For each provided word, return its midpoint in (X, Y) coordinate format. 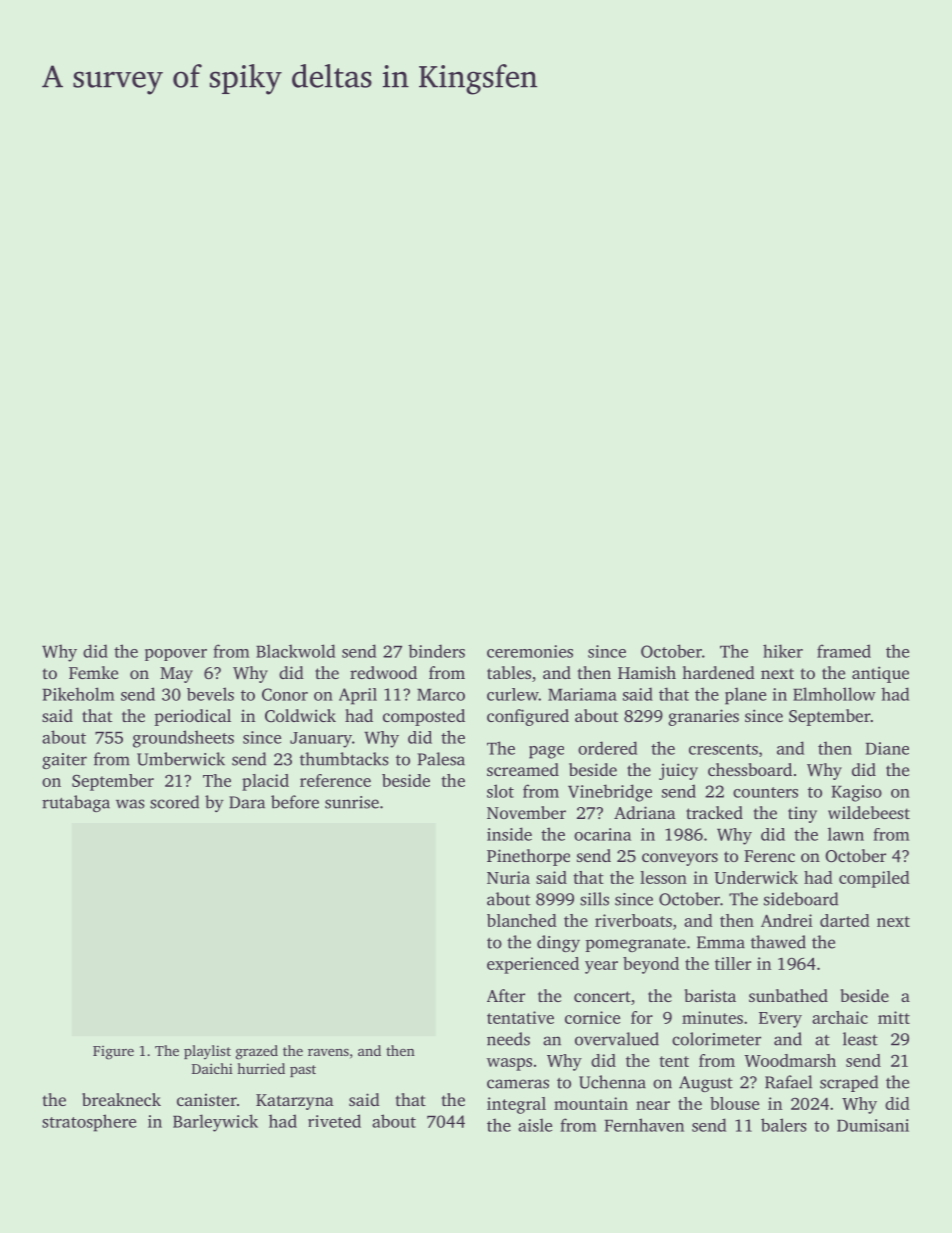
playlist (207, 1052)
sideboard (801, 899)
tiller (733, 963)
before (295, 802)
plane (745, 696)
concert (602, 996)
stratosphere (89, 1123)
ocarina (602, 834)
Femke (93, 672)
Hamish (647, 672)
